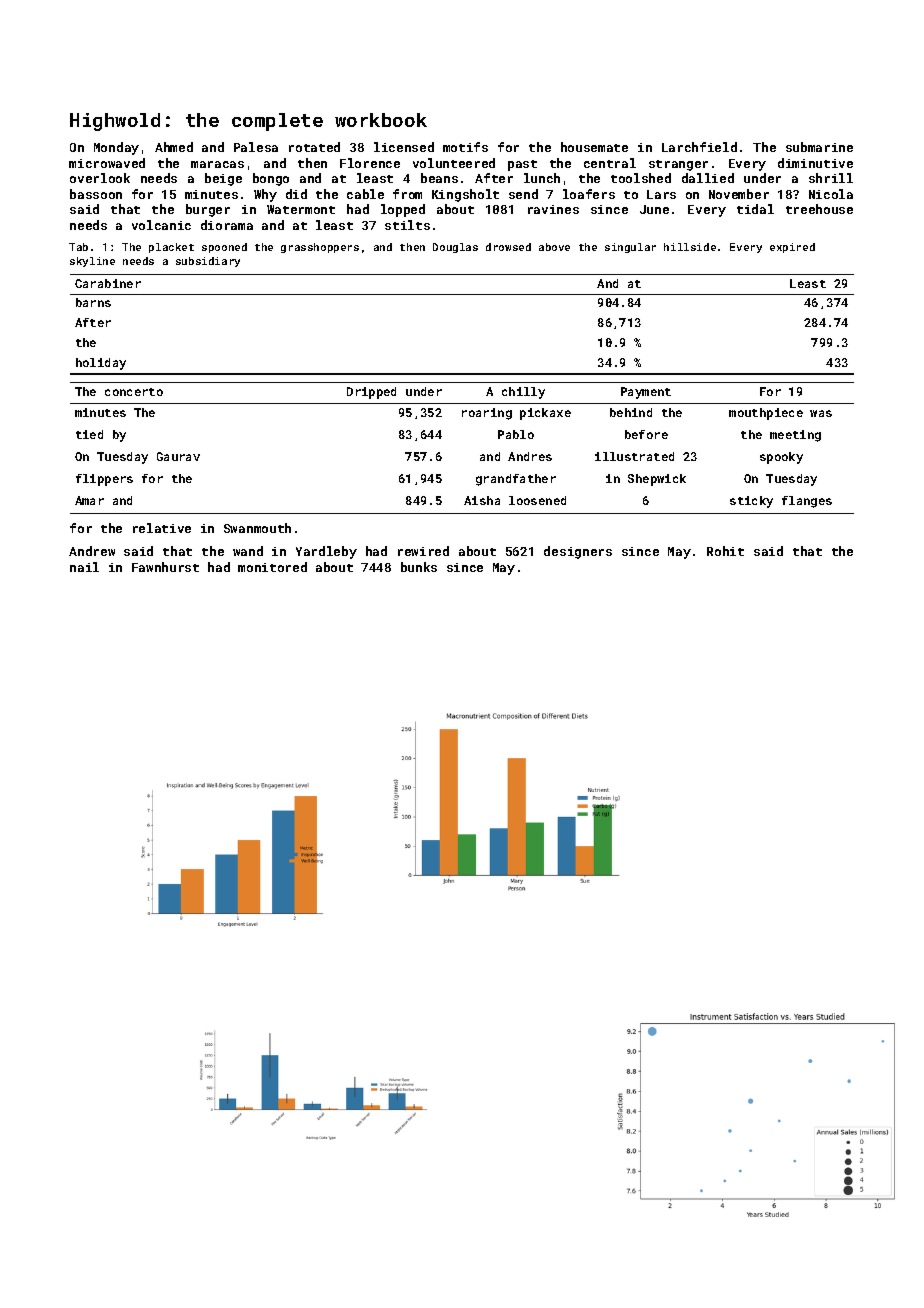  Describe the element at coordinates (89, 500) in the document. I see `Amar` at that location.
